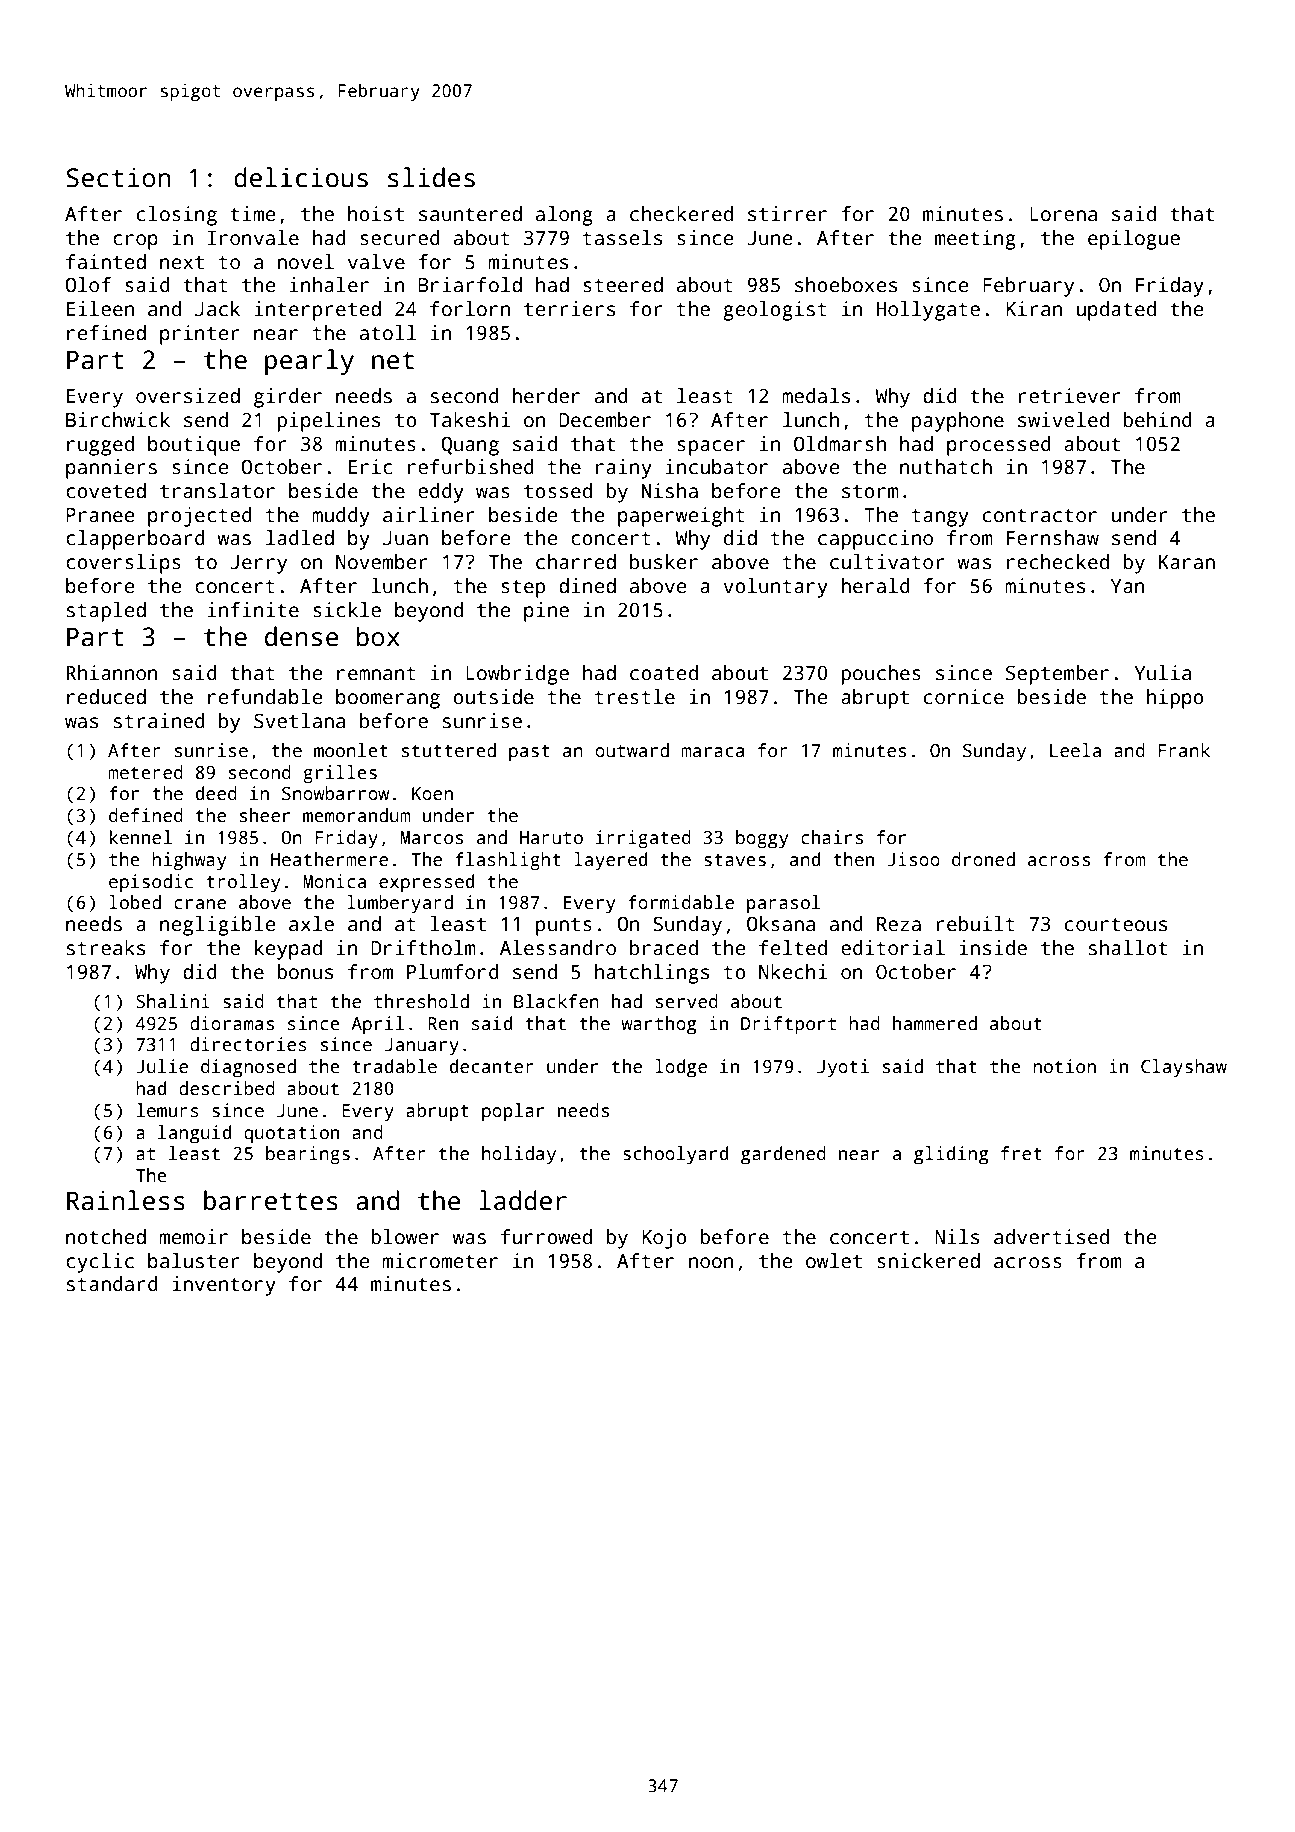  I want to click on Driftholm, so click(423, 948).
